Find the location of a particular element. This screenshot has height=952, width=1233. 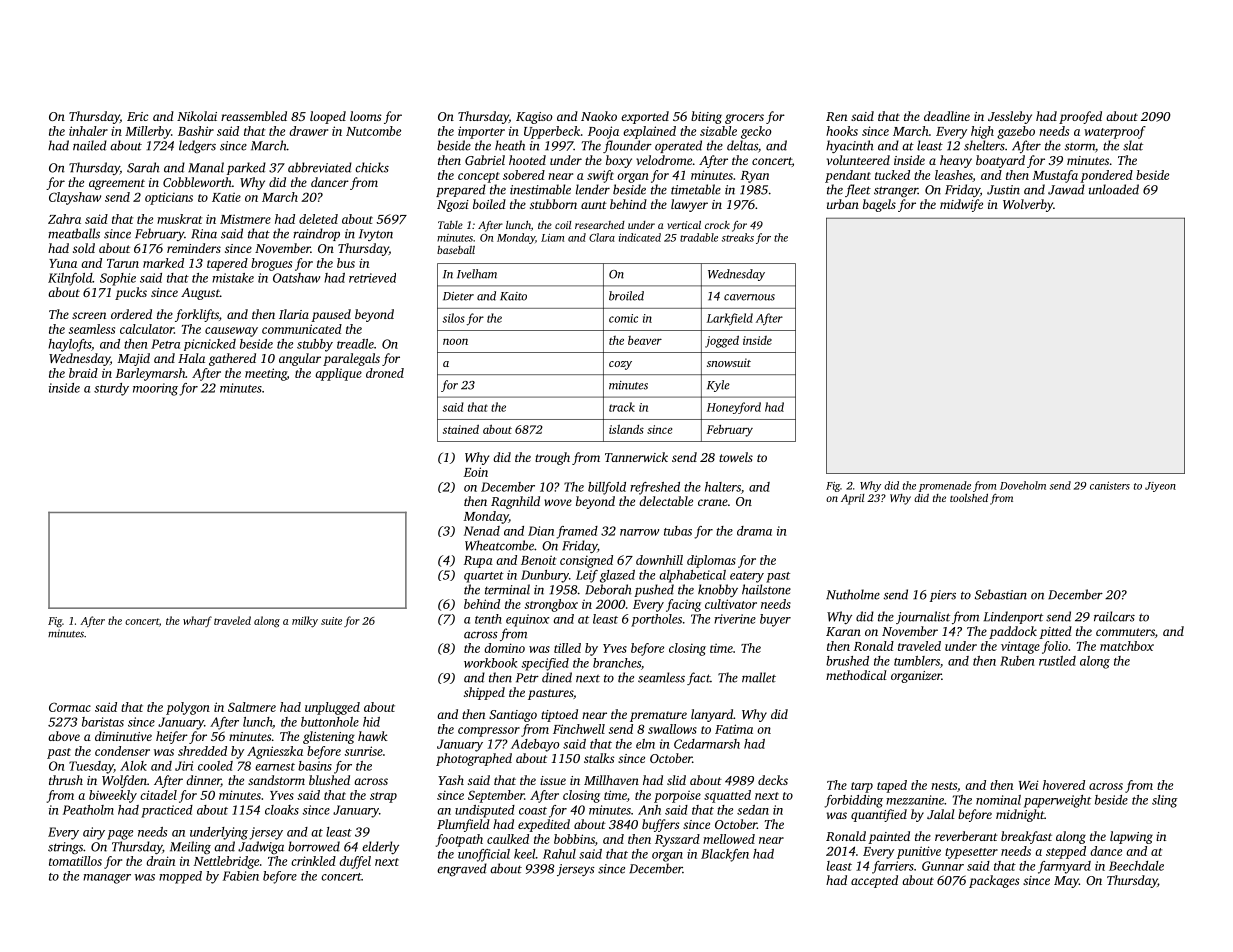

drawer is located at coordinates (308, 131).
